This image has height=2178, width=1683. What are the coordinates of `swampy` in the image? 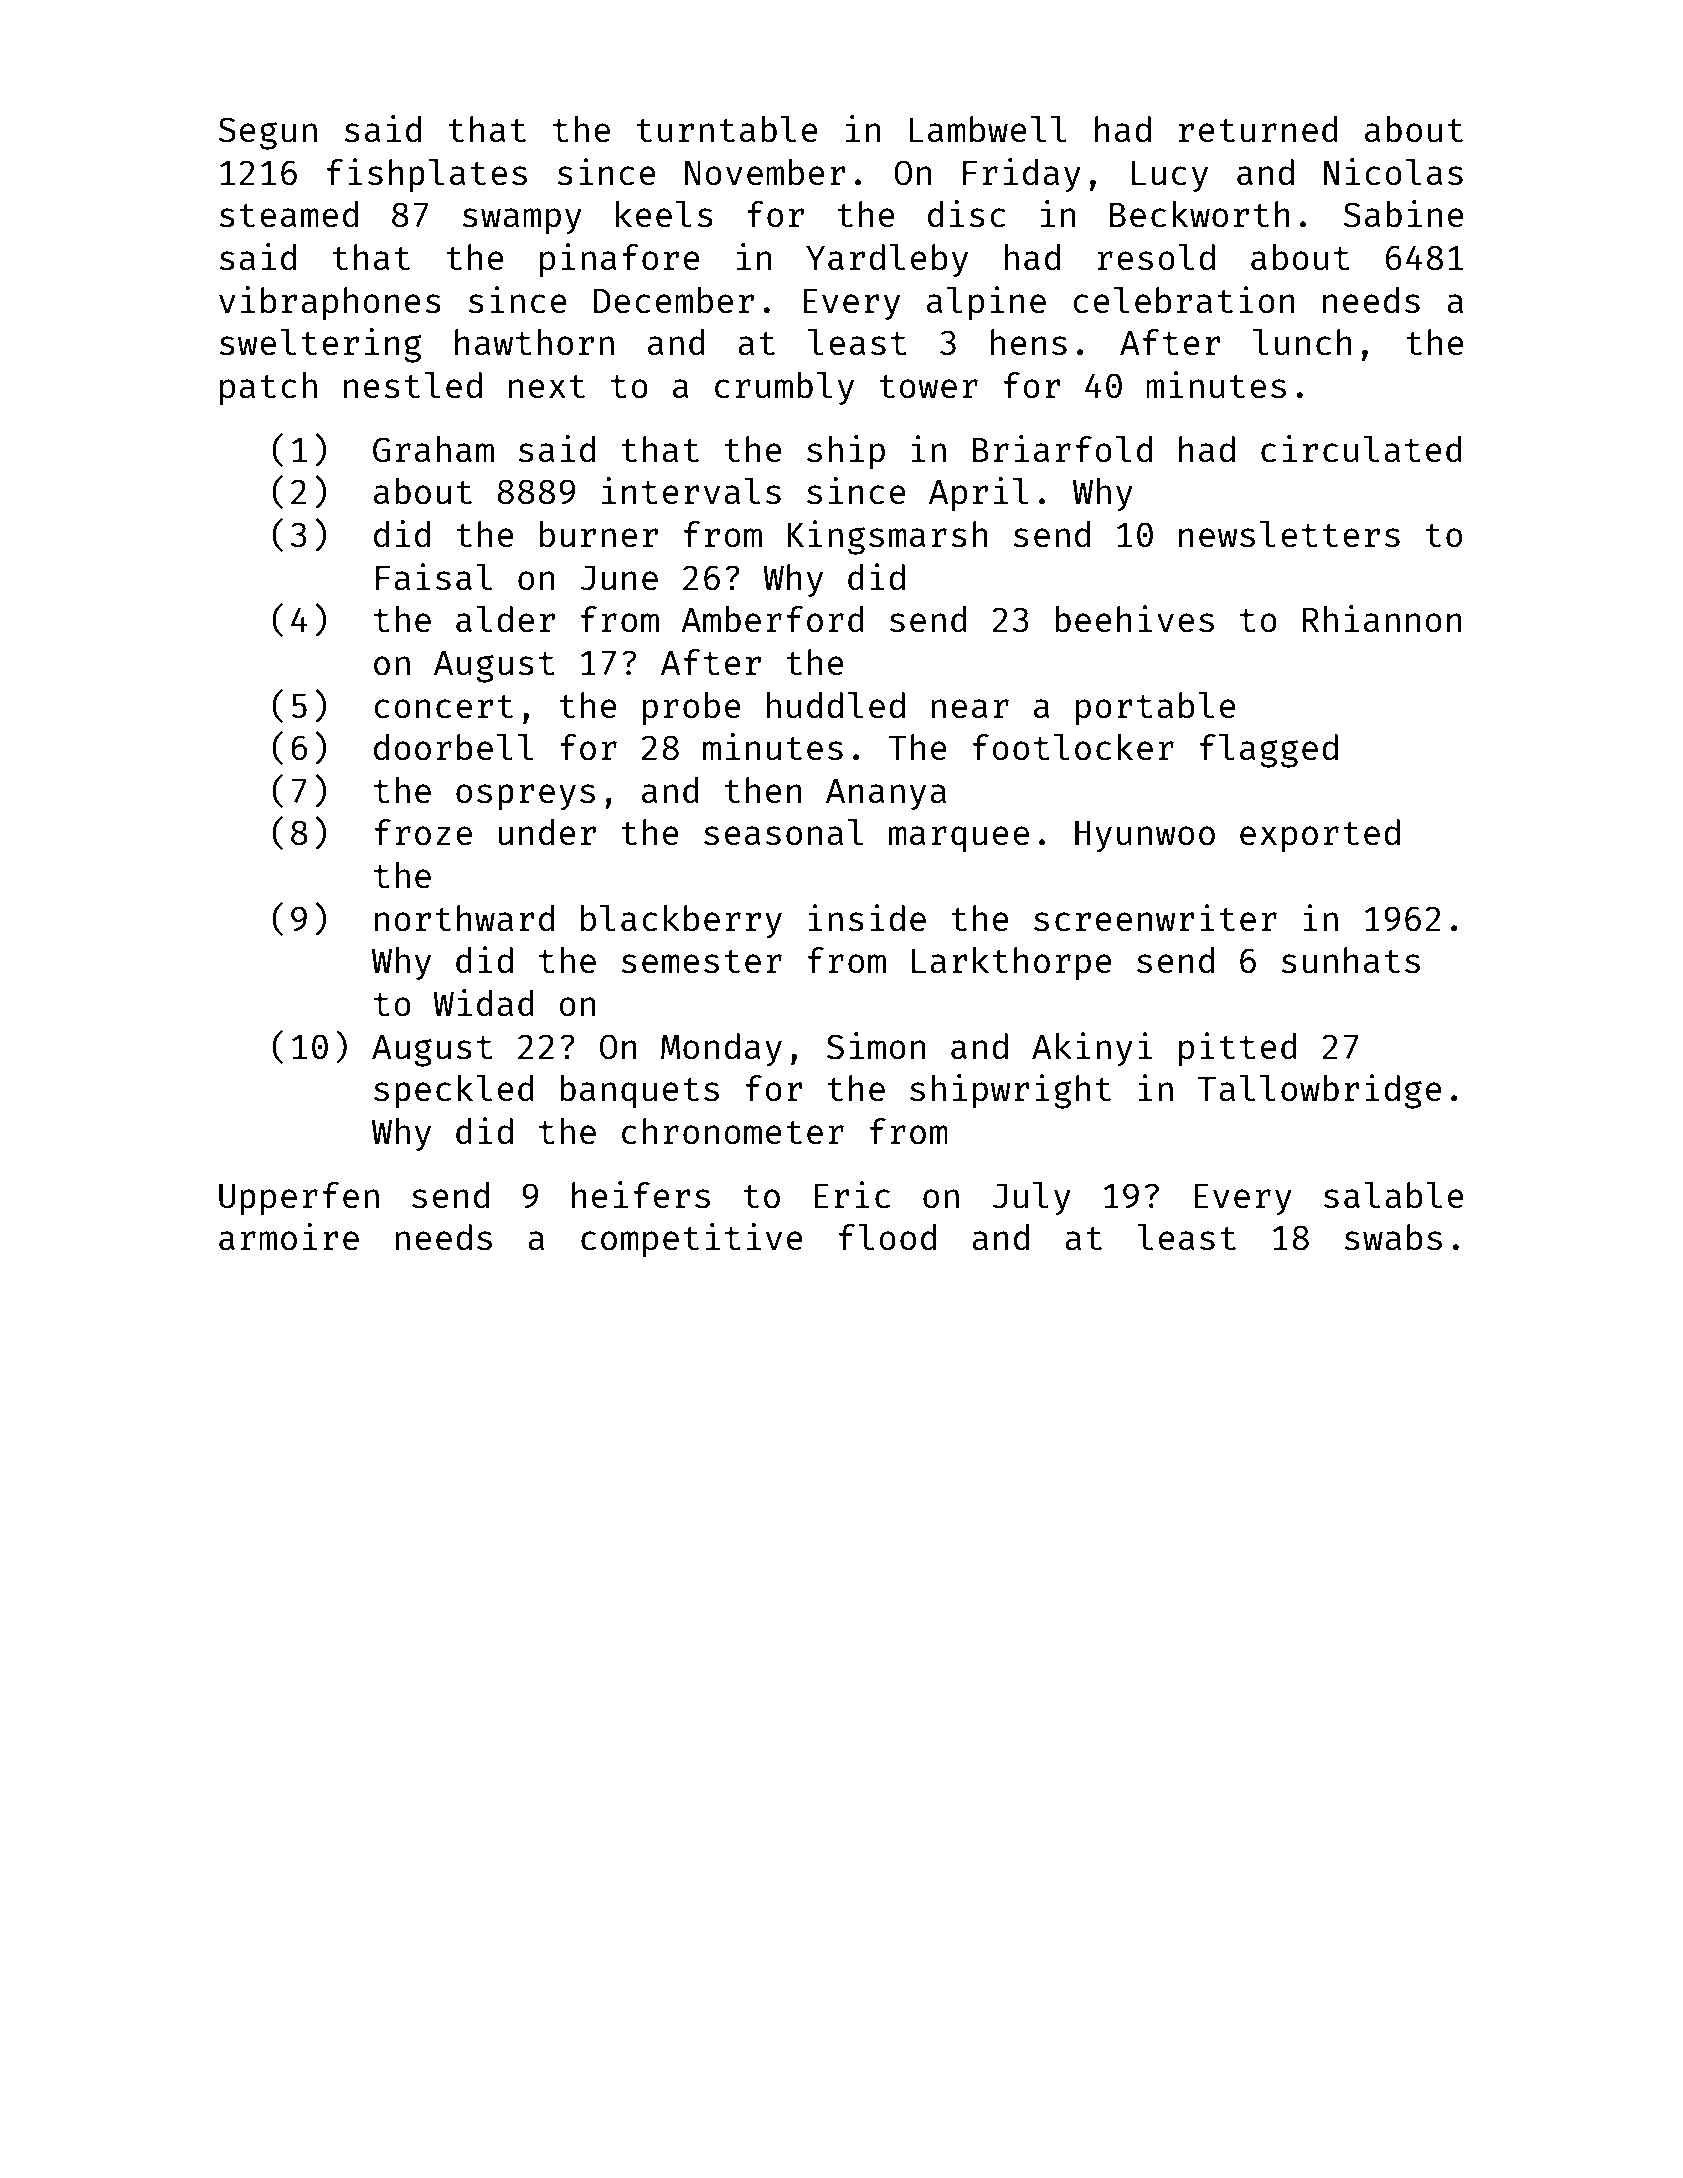 It's located at (522, 221).
